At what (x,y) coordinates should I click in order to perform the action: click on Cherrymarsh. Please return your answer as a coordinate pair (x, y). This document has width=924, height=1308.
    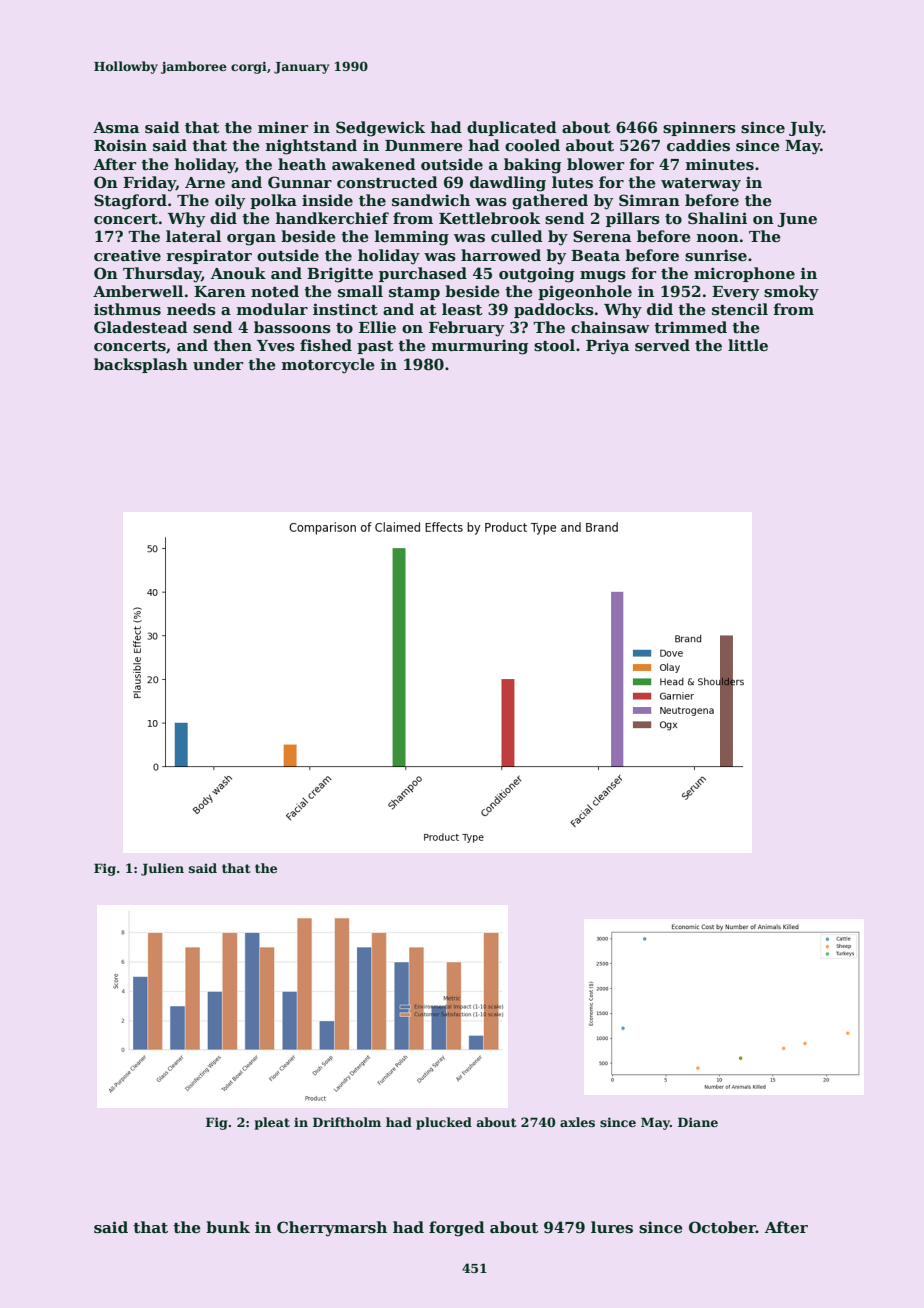
    Looking at the image, I should click on (332, 1229).
